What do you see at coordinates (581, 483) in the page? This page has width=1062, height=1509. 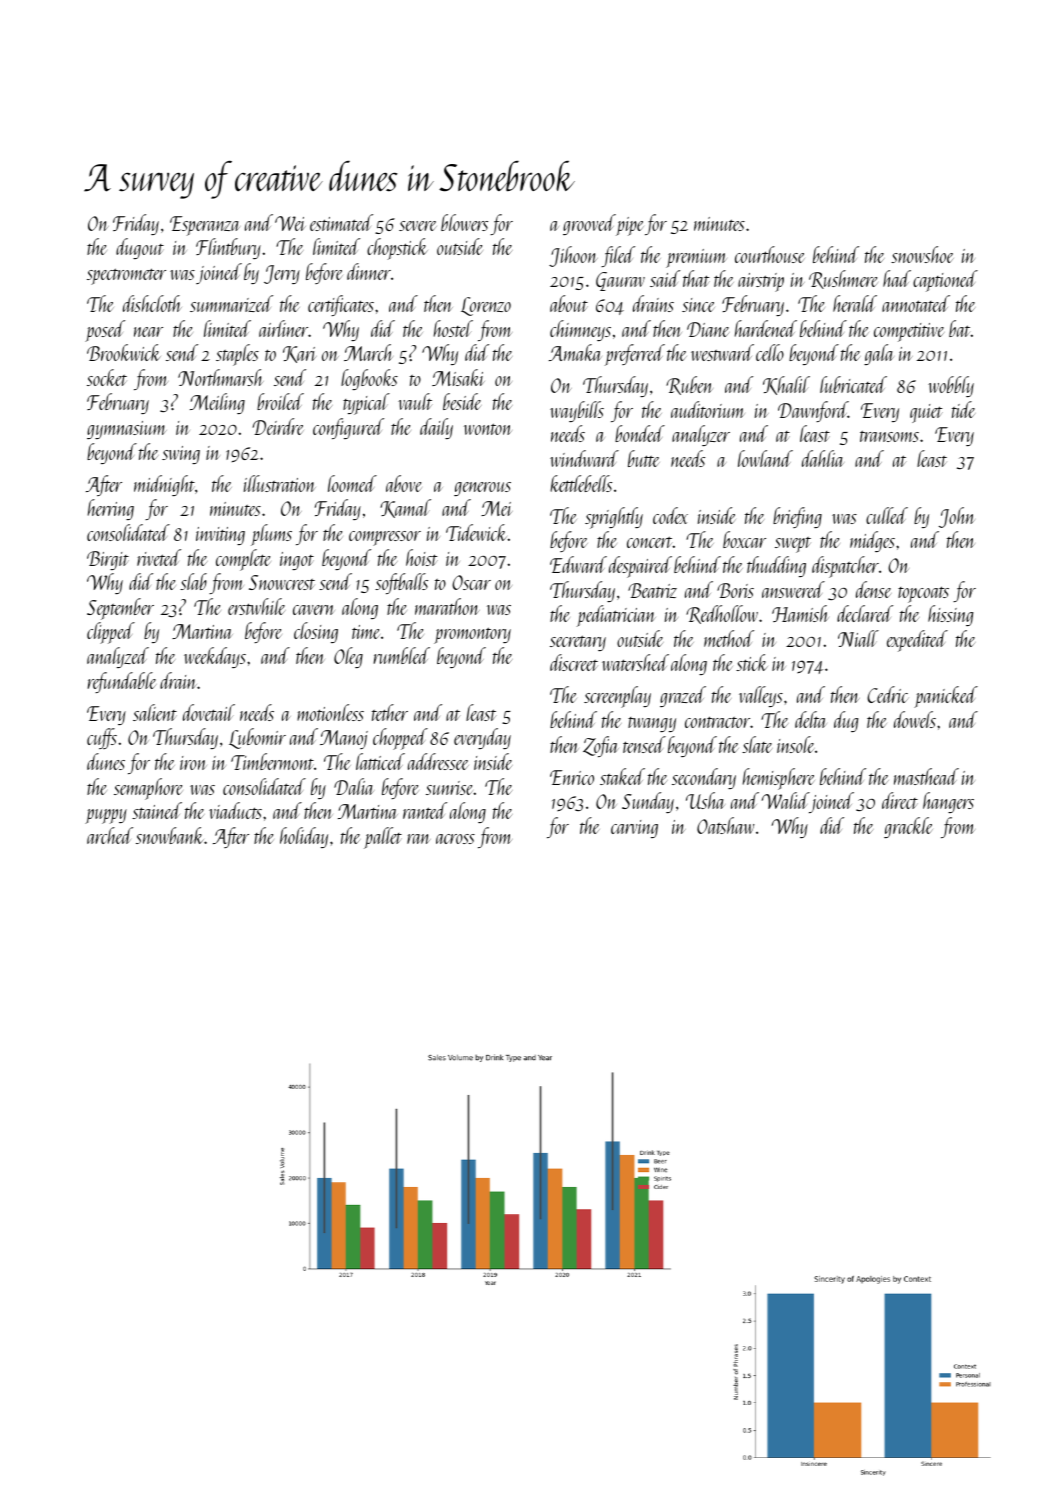 I see `kettlebells` at bounding box center [581, 483].
